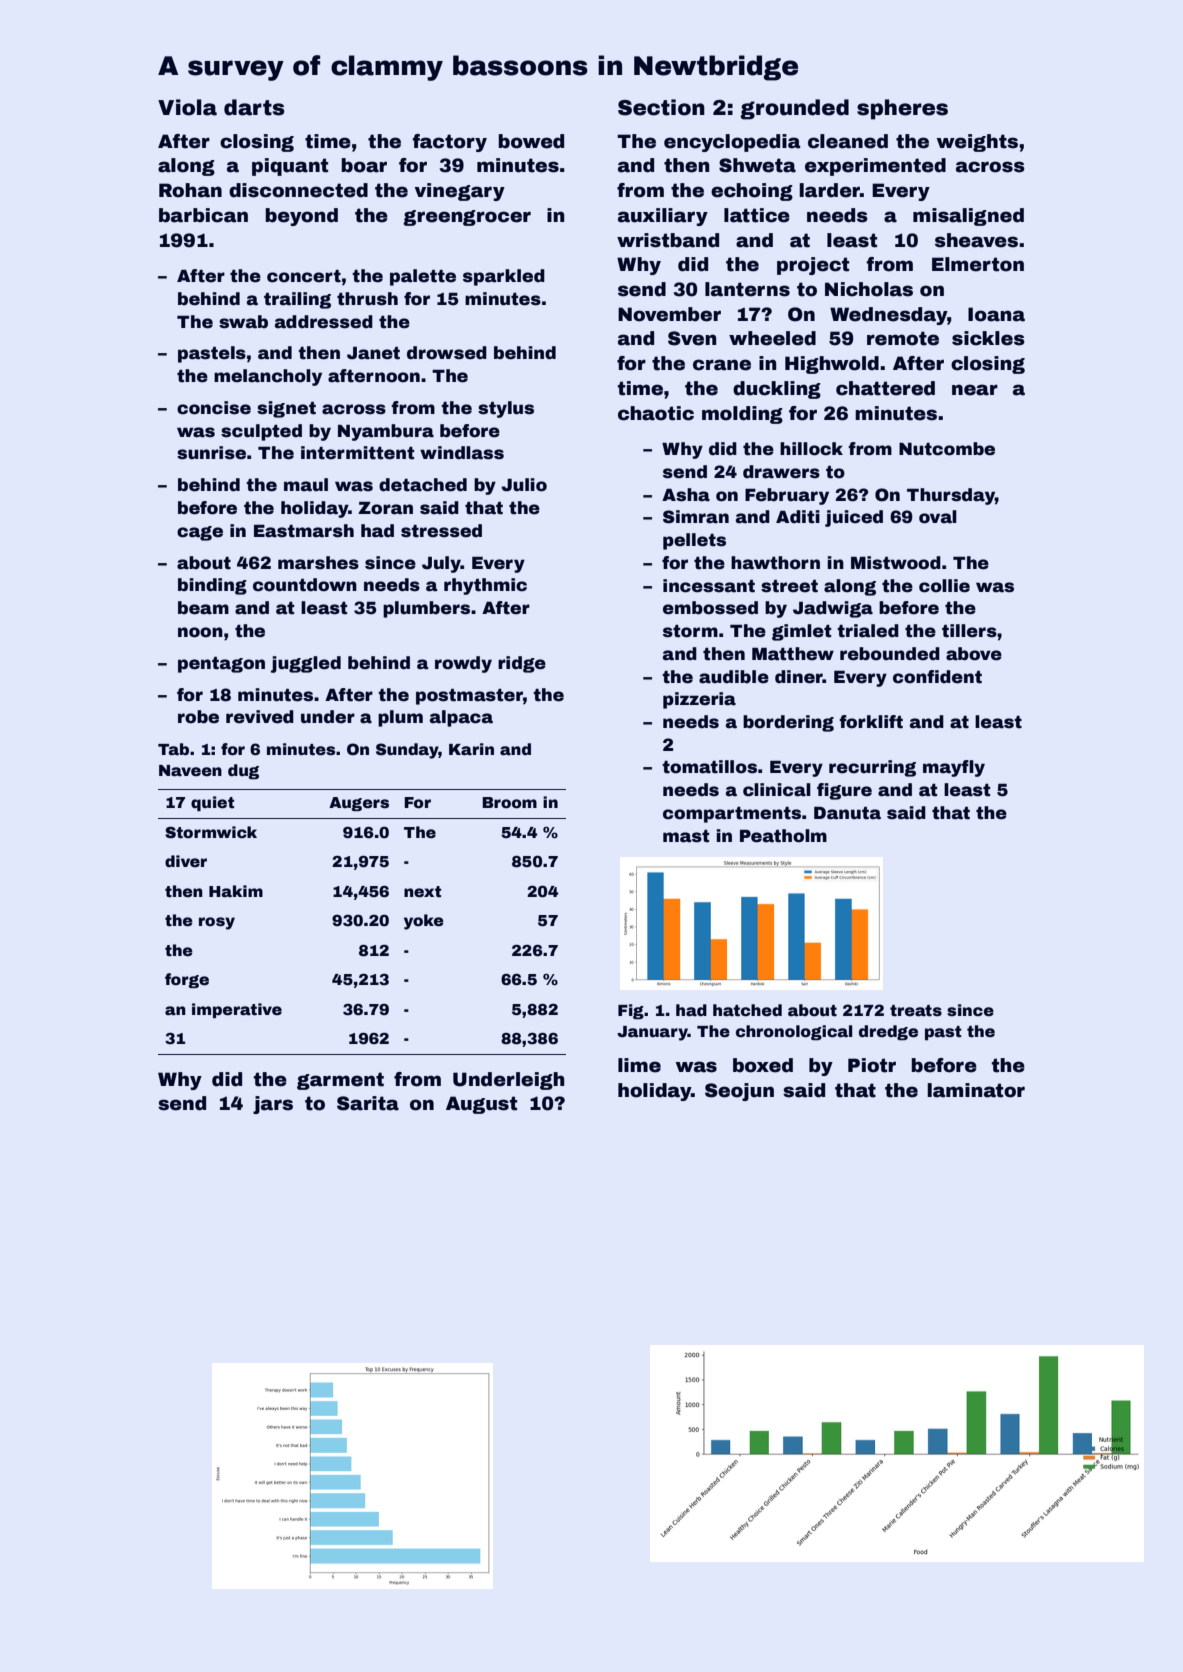  I want to click on rowdy, so click(463, 664).
